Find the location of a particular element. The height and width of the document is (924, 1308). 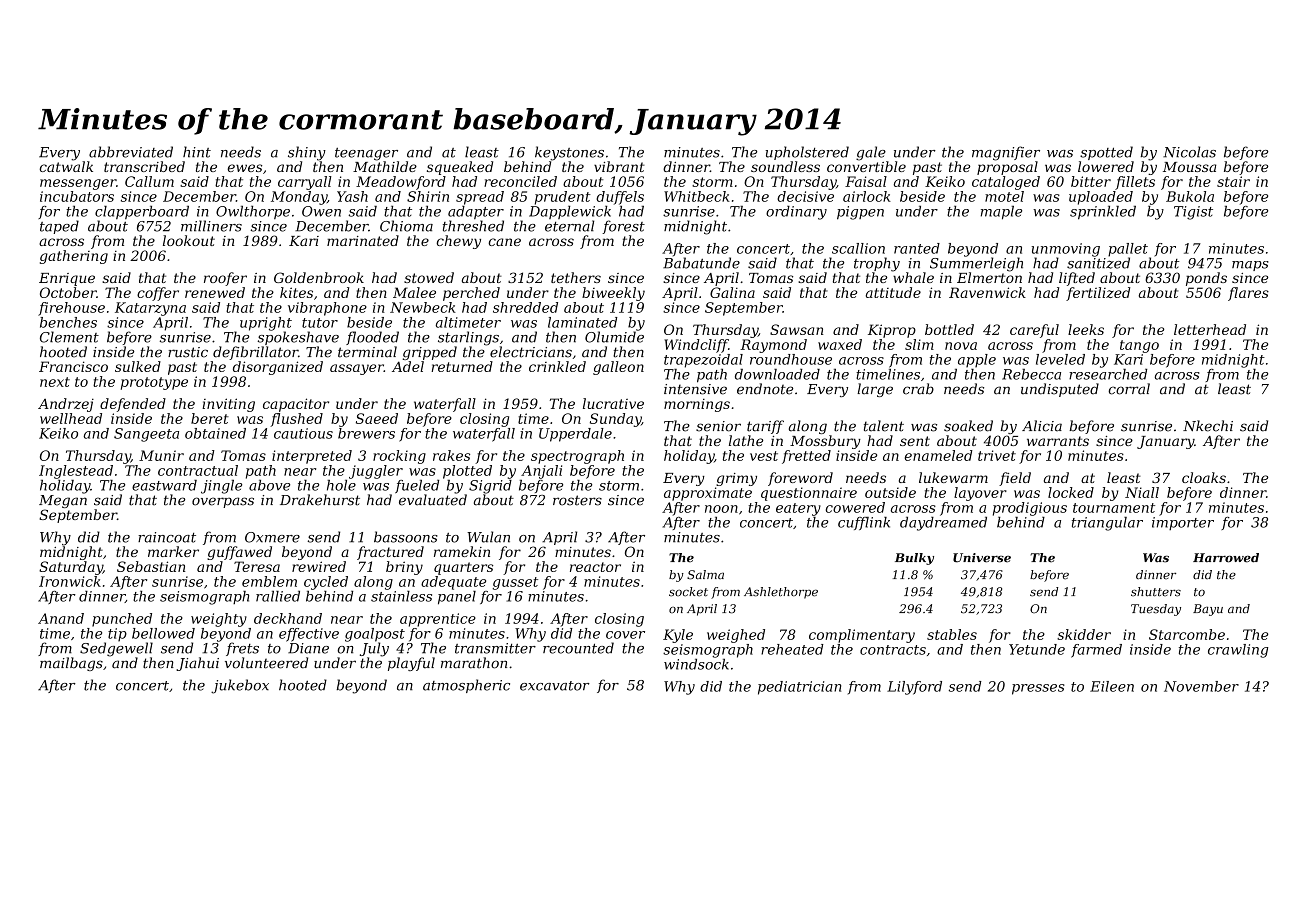

socket is located at coordinates (688, 592).
